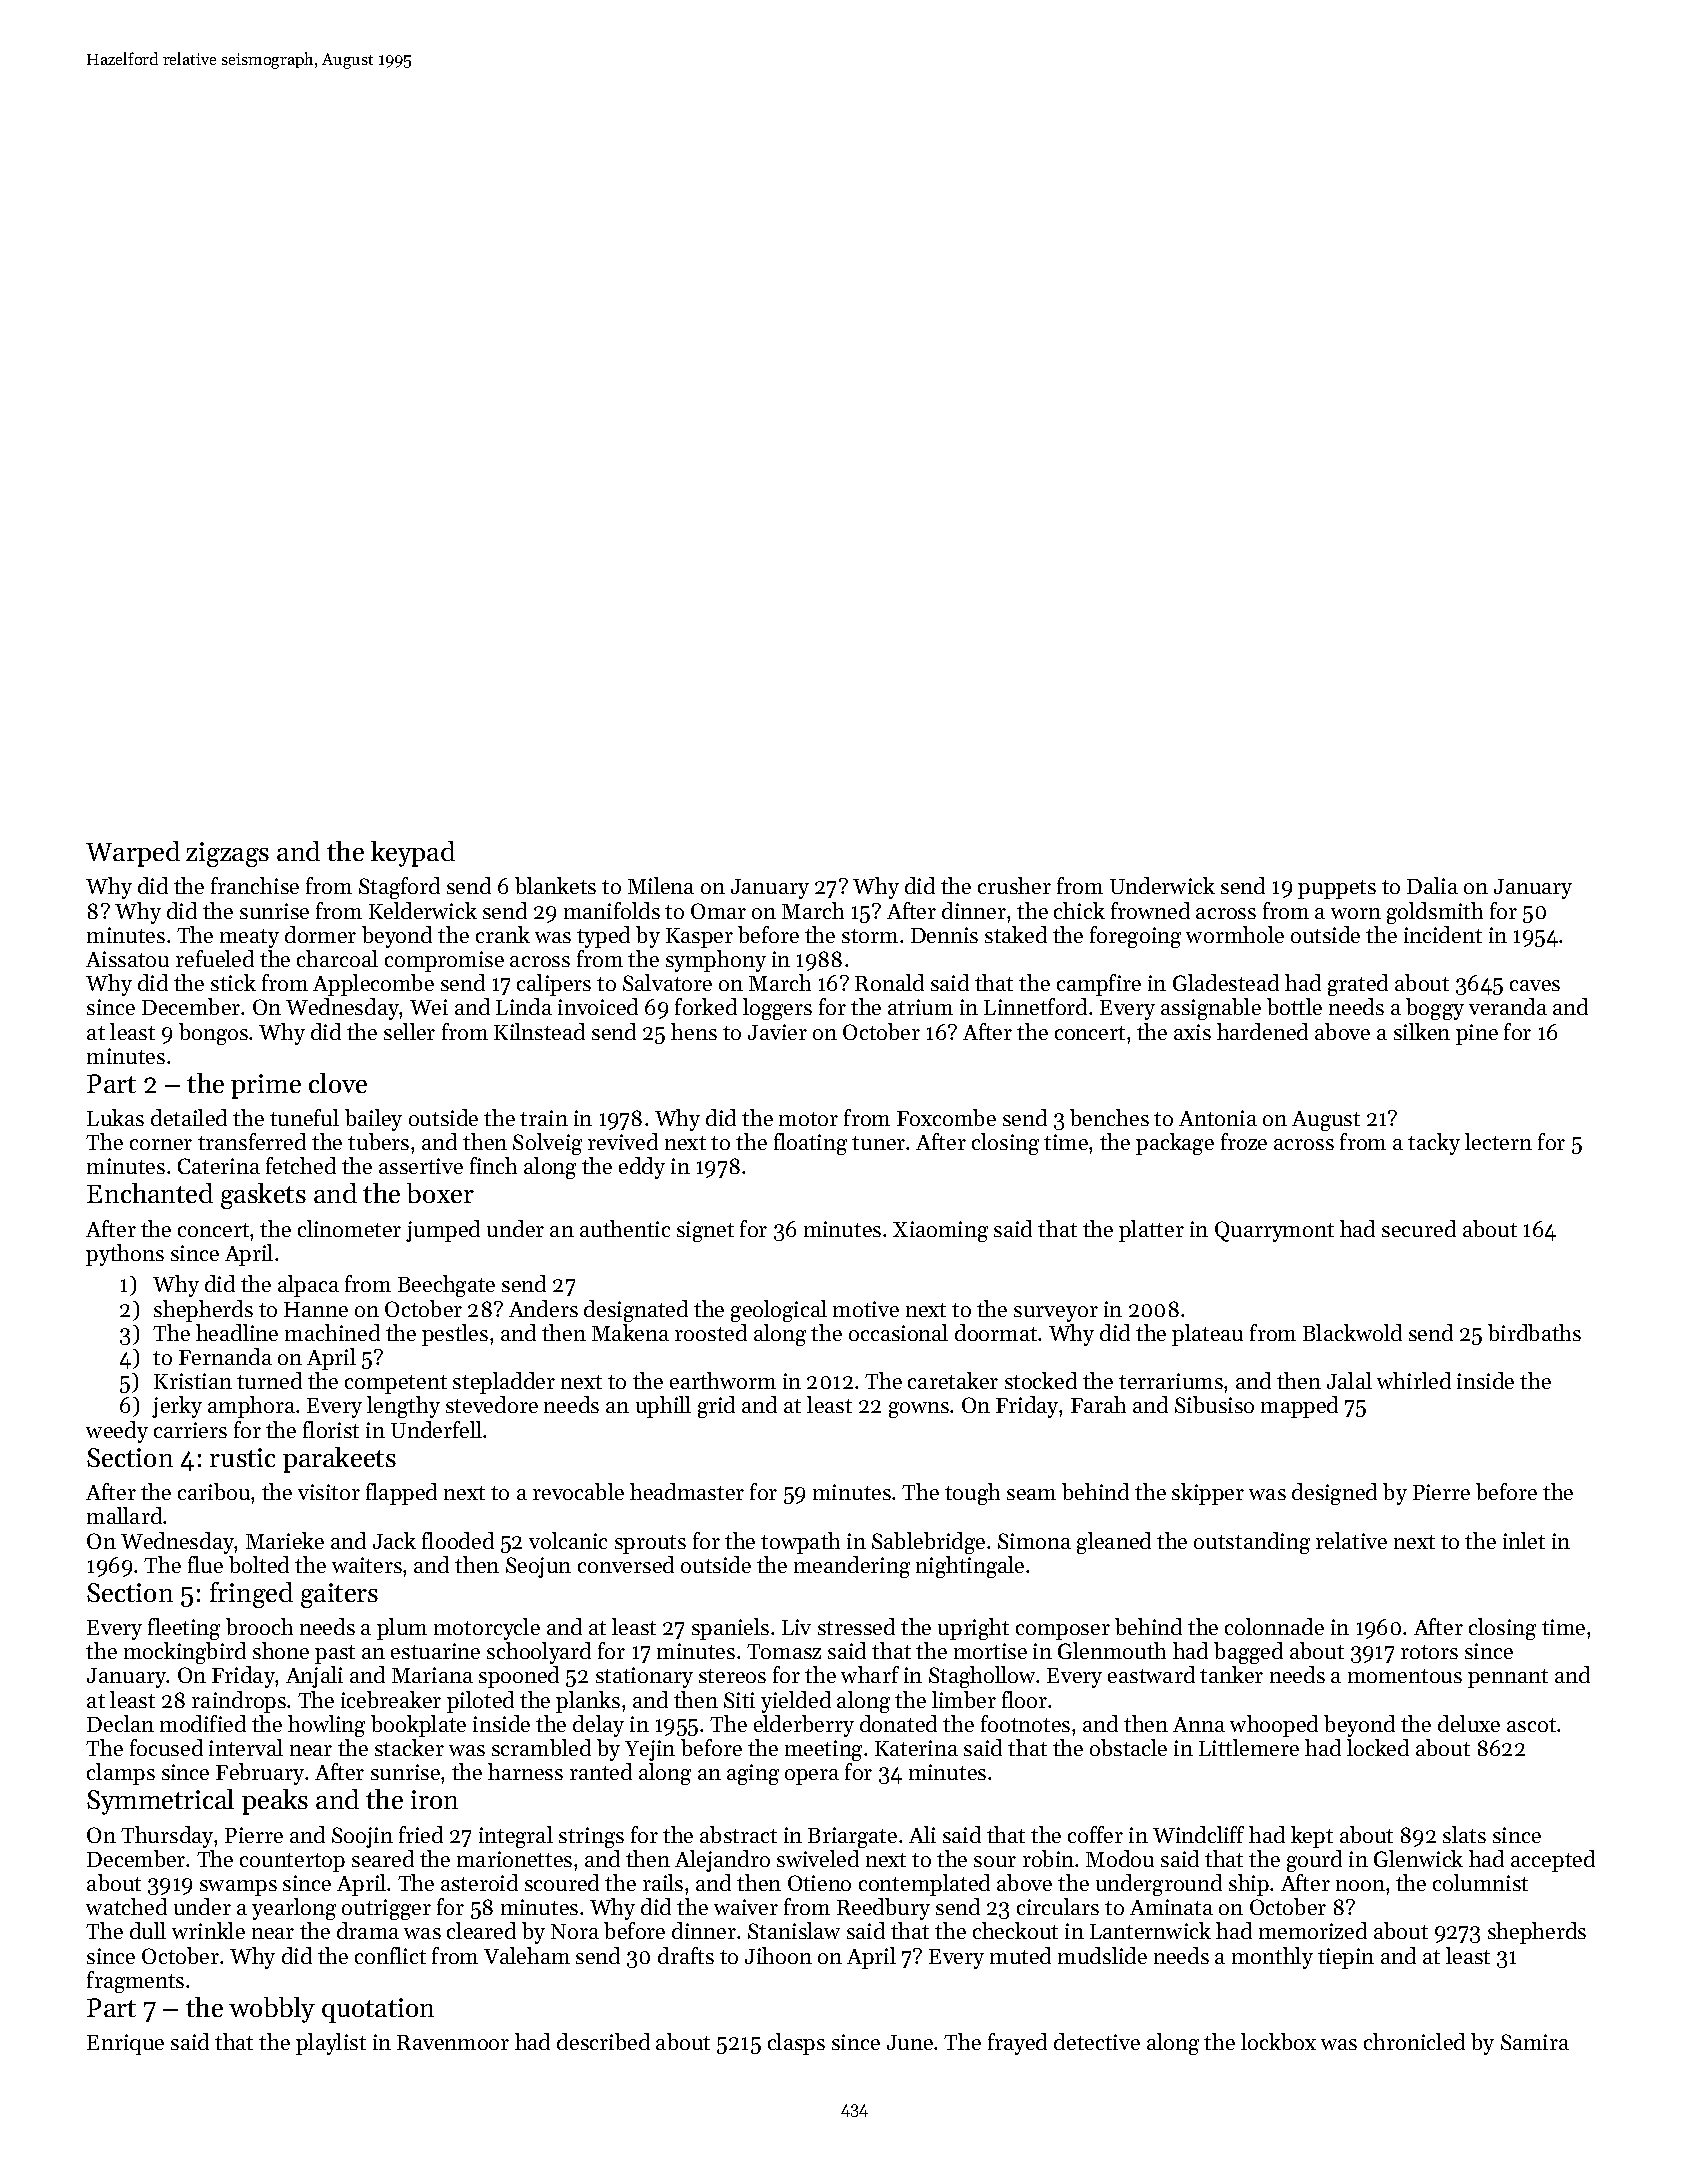 Image resolution: width=1683 pixels, height=2178 pixels. Describe the element at coordinates (399, 888) in the screenshot. I see `Stagford` at that location.
